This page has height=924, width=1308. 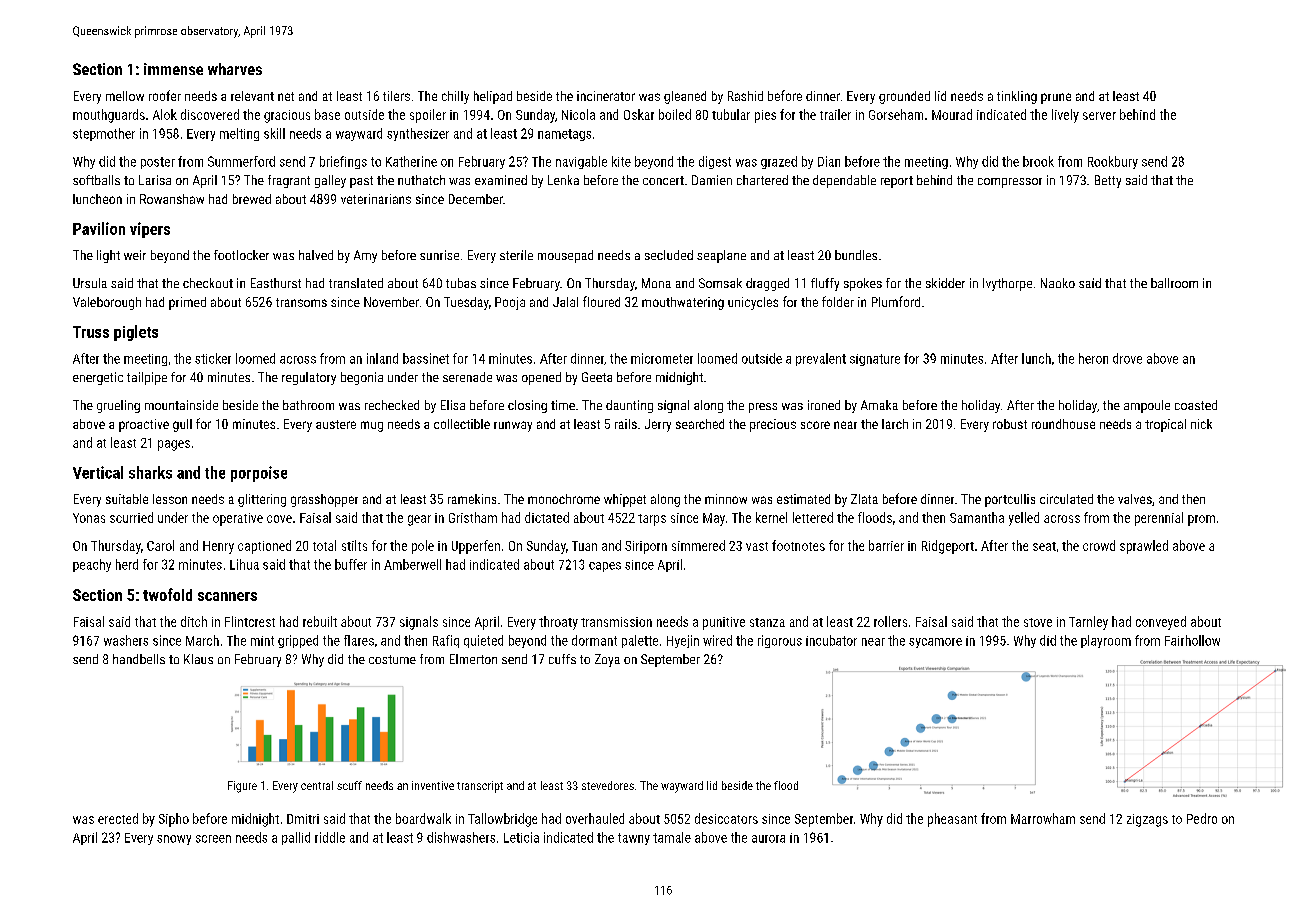 I want to click on veterinarians, so click(x=376, y=199).
